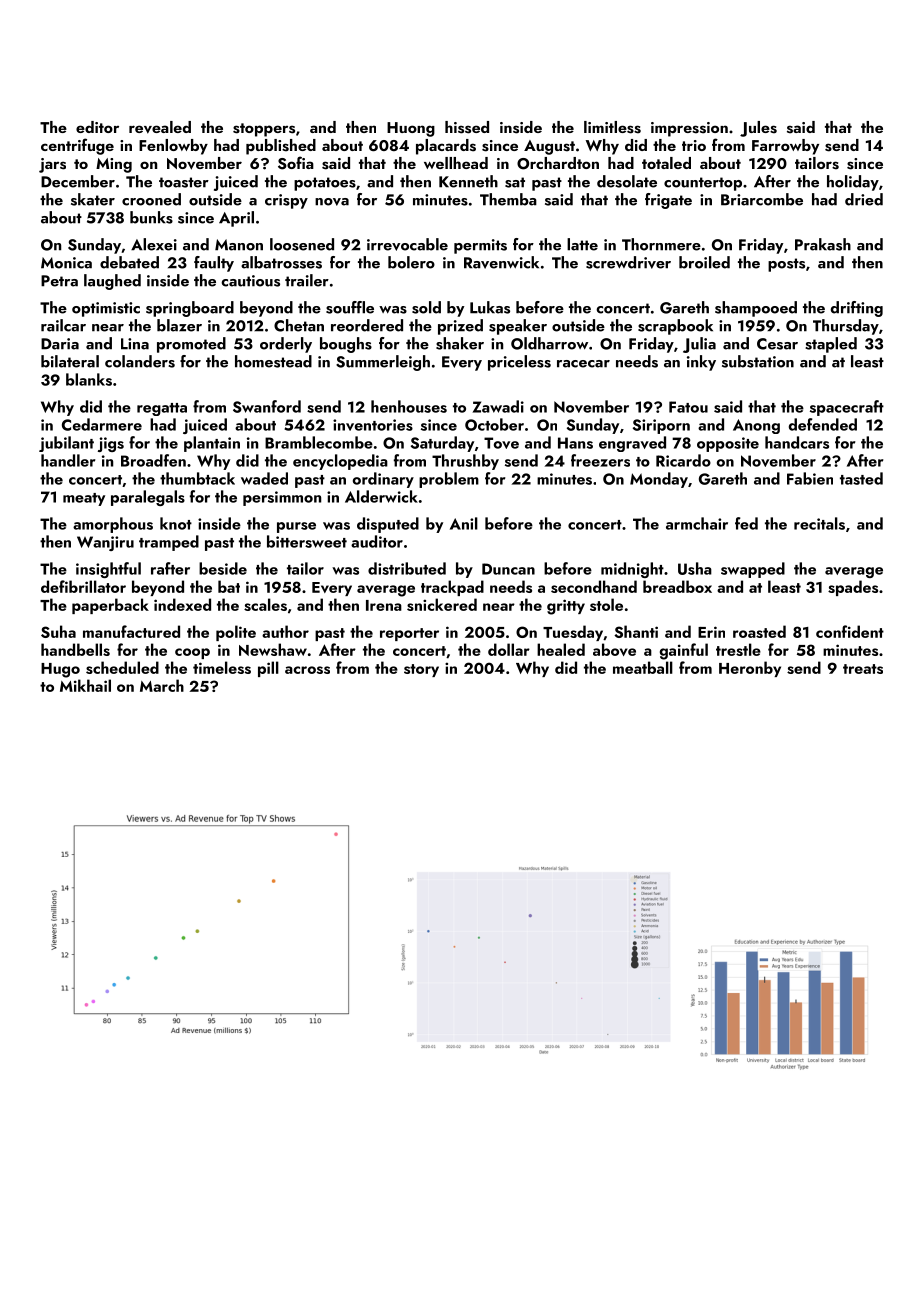 The height and width of the screenshot is (1308, 924). I want to click on Mikhail, so click(85, 685).
